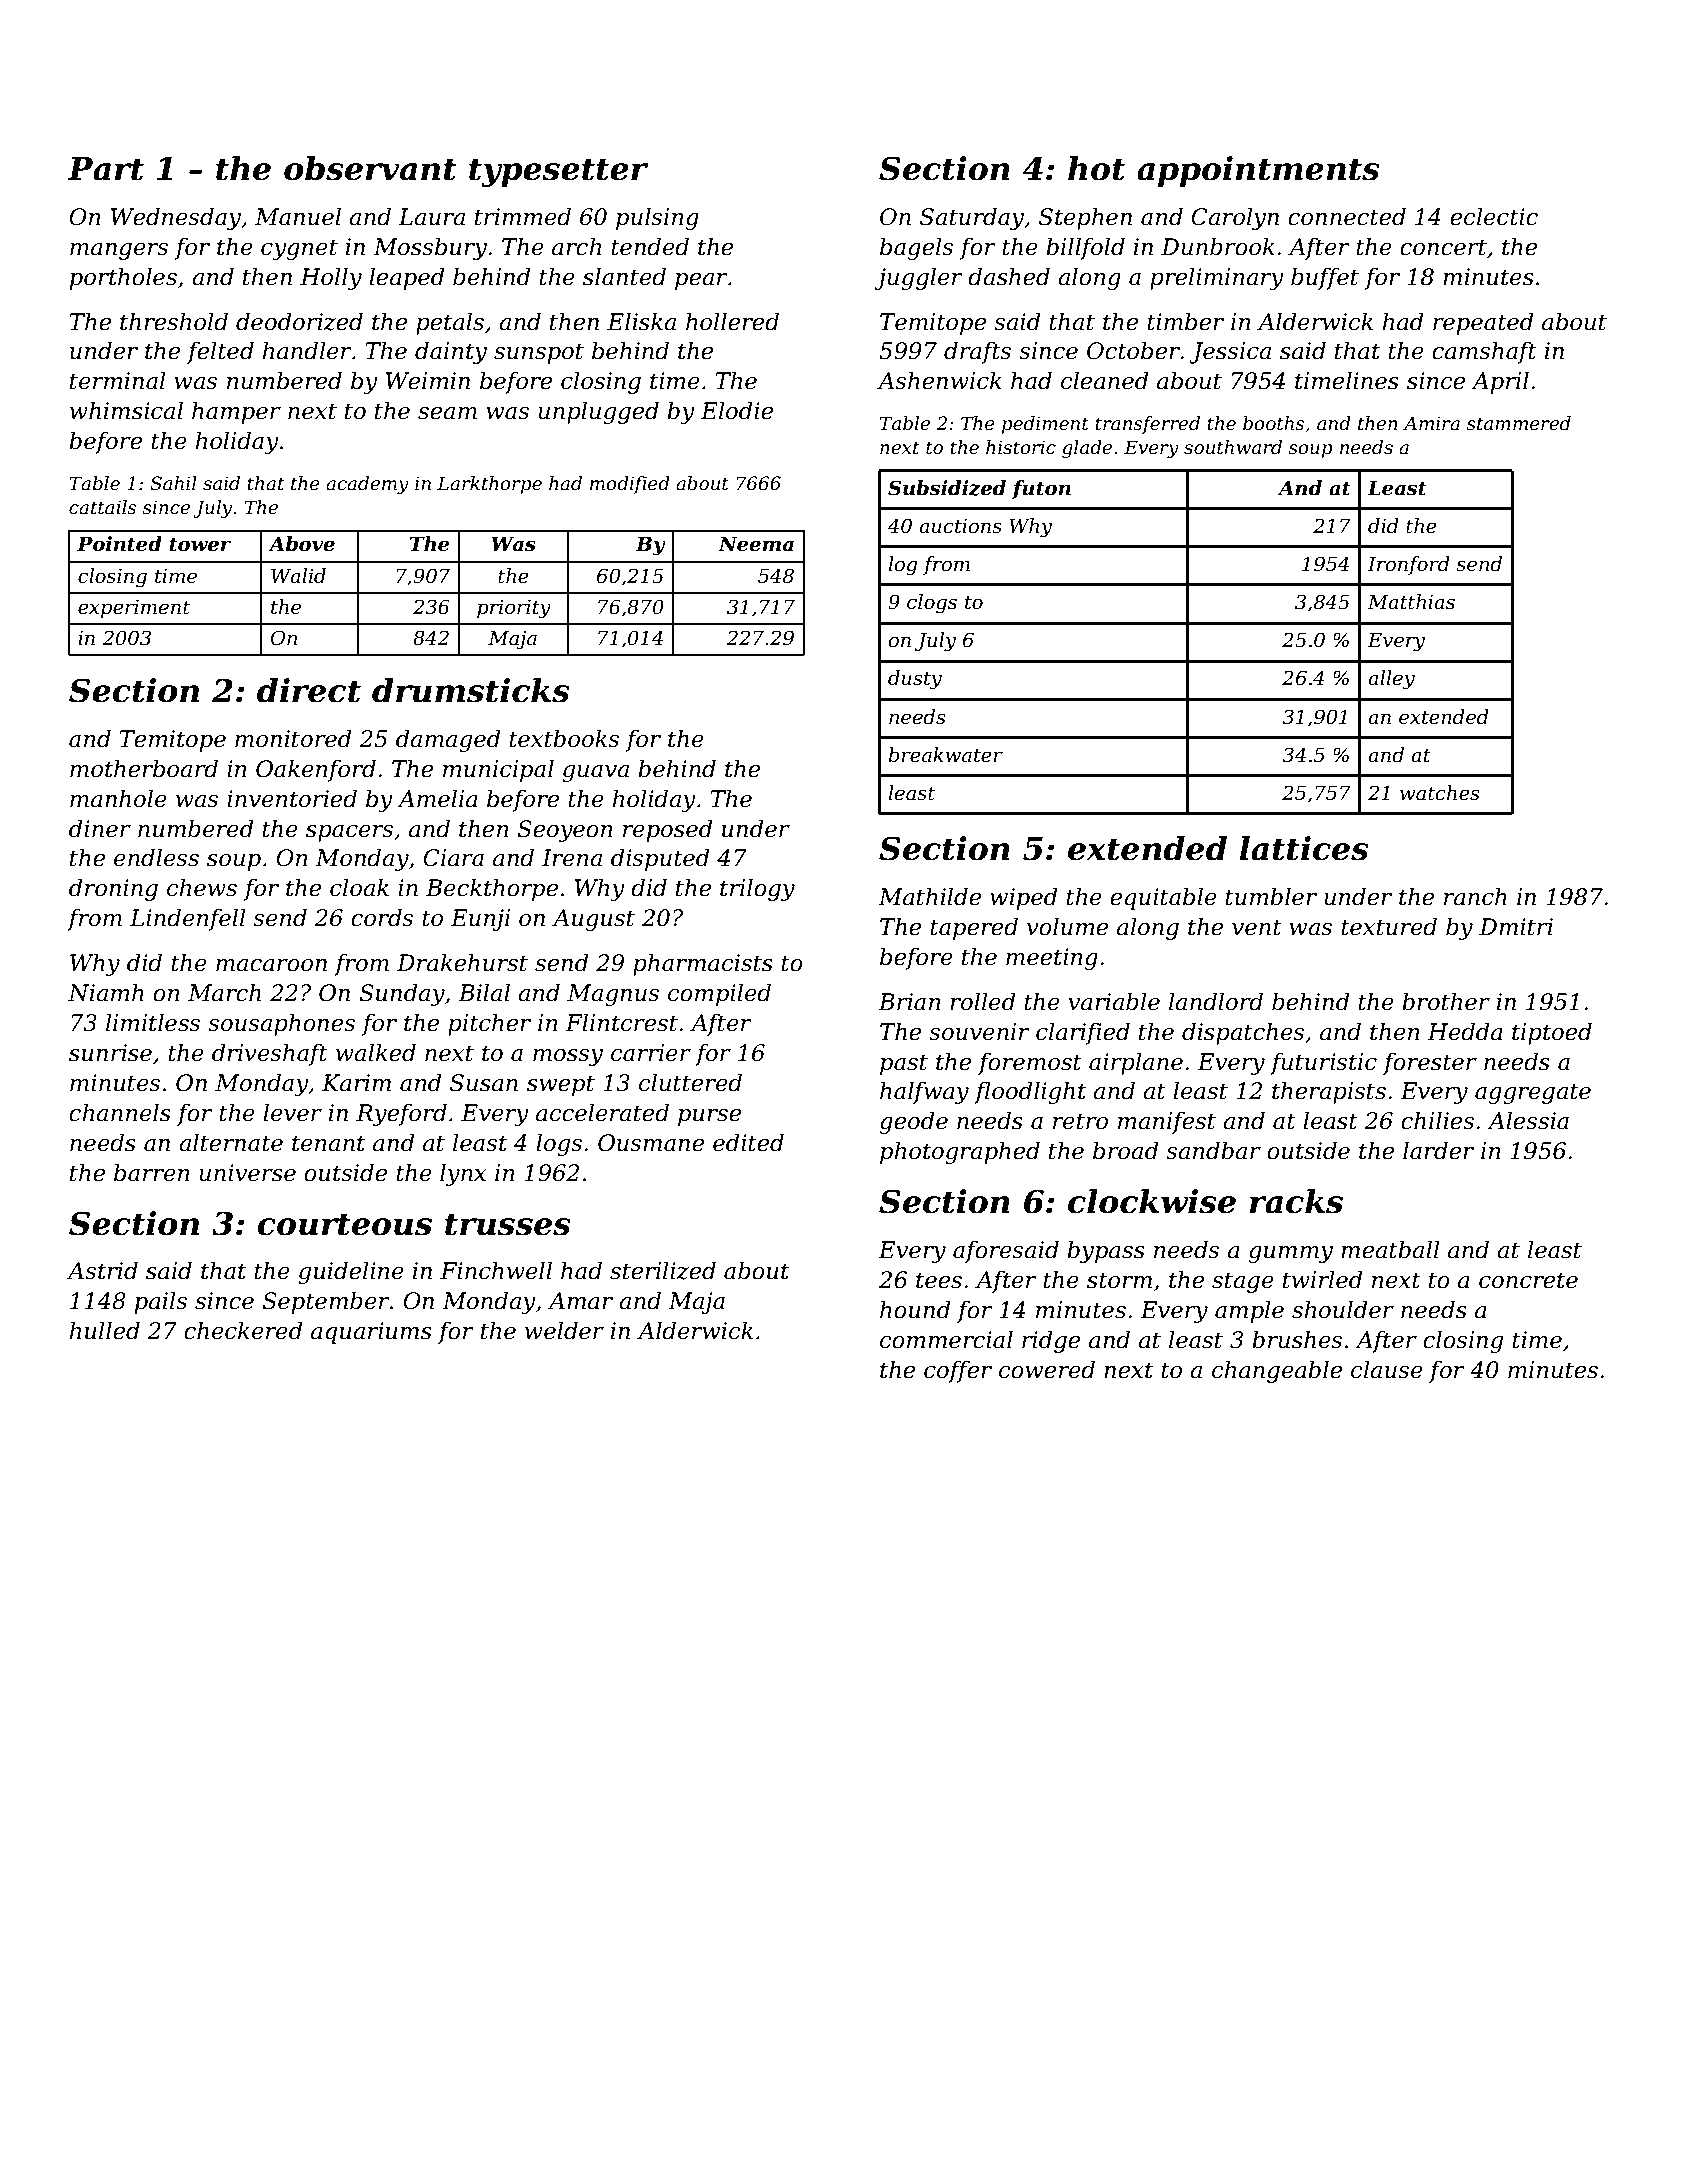  Describe the element at coordinates (176, 218) in the page. I see `Wednesday` at that location.
